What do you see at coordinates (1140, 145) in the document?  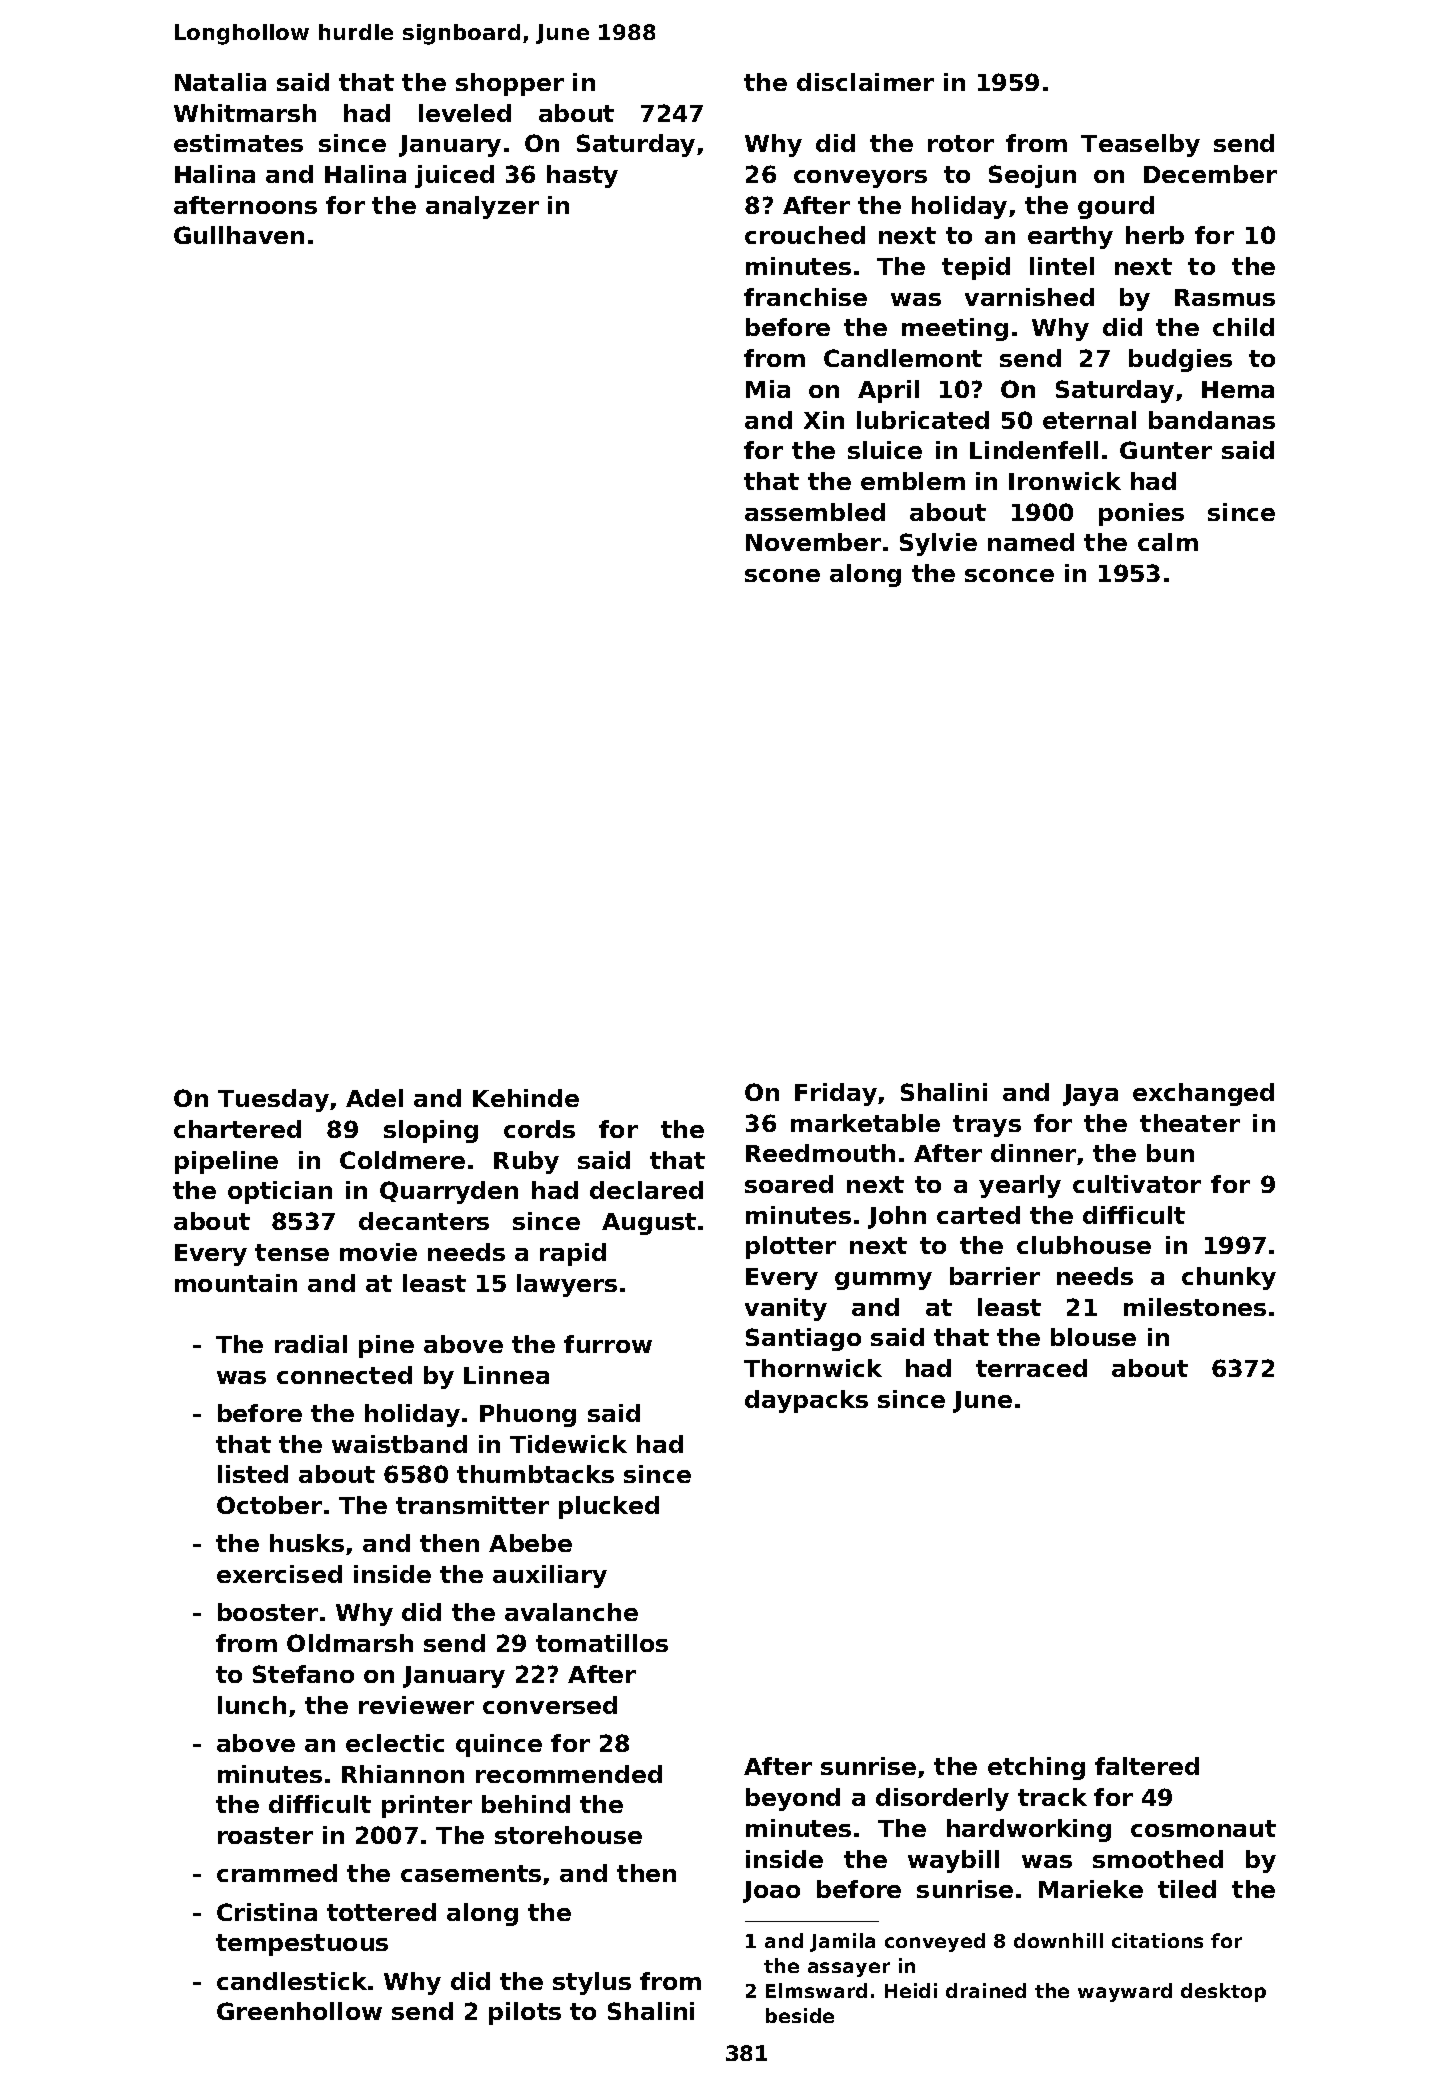 I see `Teaselby` at bounding box center [1140, 145].
